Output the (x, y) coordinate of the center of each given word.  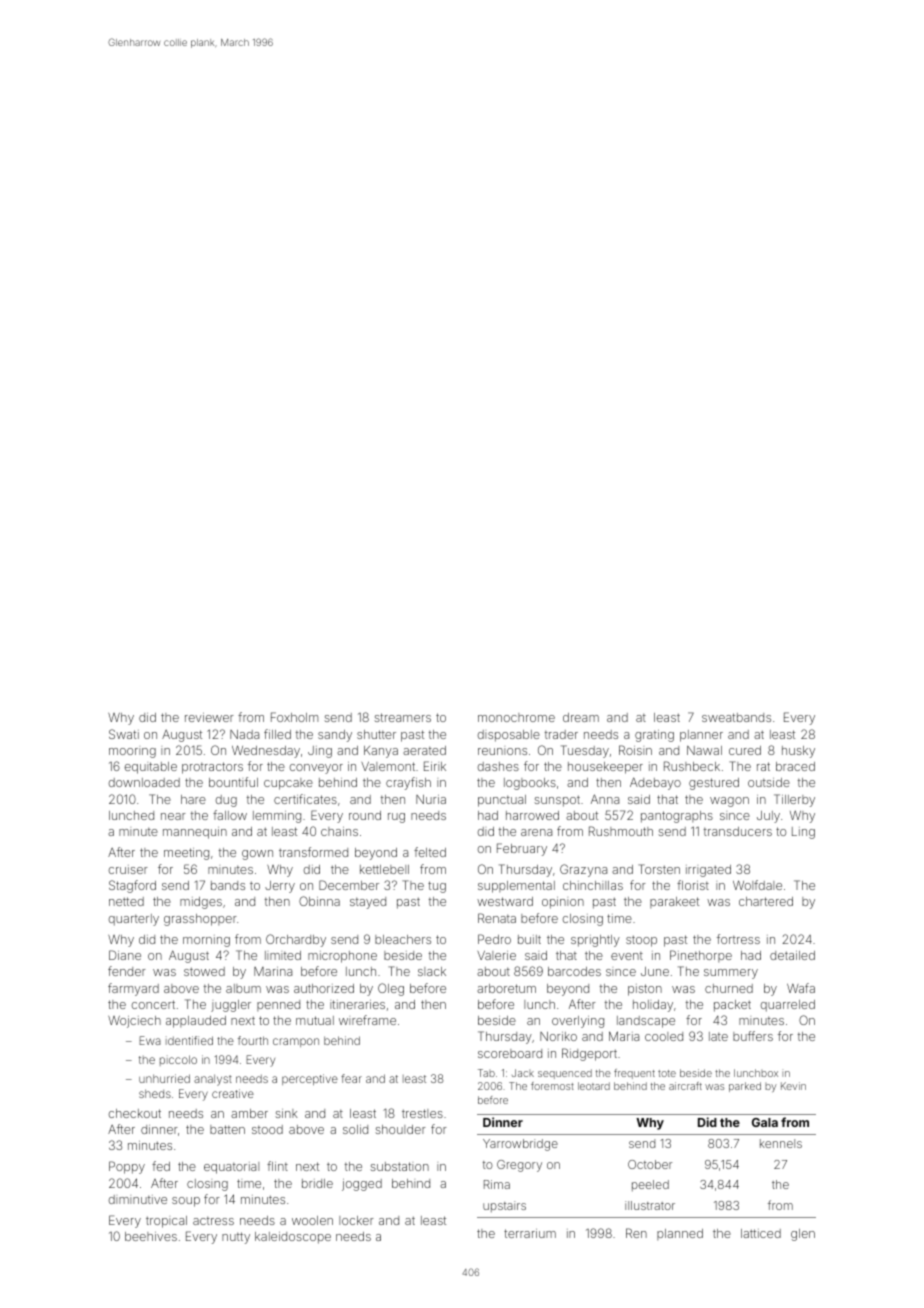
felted (430, 852)
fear (351, 1078)
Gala (765, 1122)
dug (226, 801)
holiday (653, 1006)
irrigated (708, 871)
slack (432, 971)
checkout (135, 1113)
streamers (402, 717)
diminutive (138, 1199)
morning (206, 941)
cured (745, 750)
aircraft (685, 1086)
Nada (244, 734)
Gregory (519, 1166)
